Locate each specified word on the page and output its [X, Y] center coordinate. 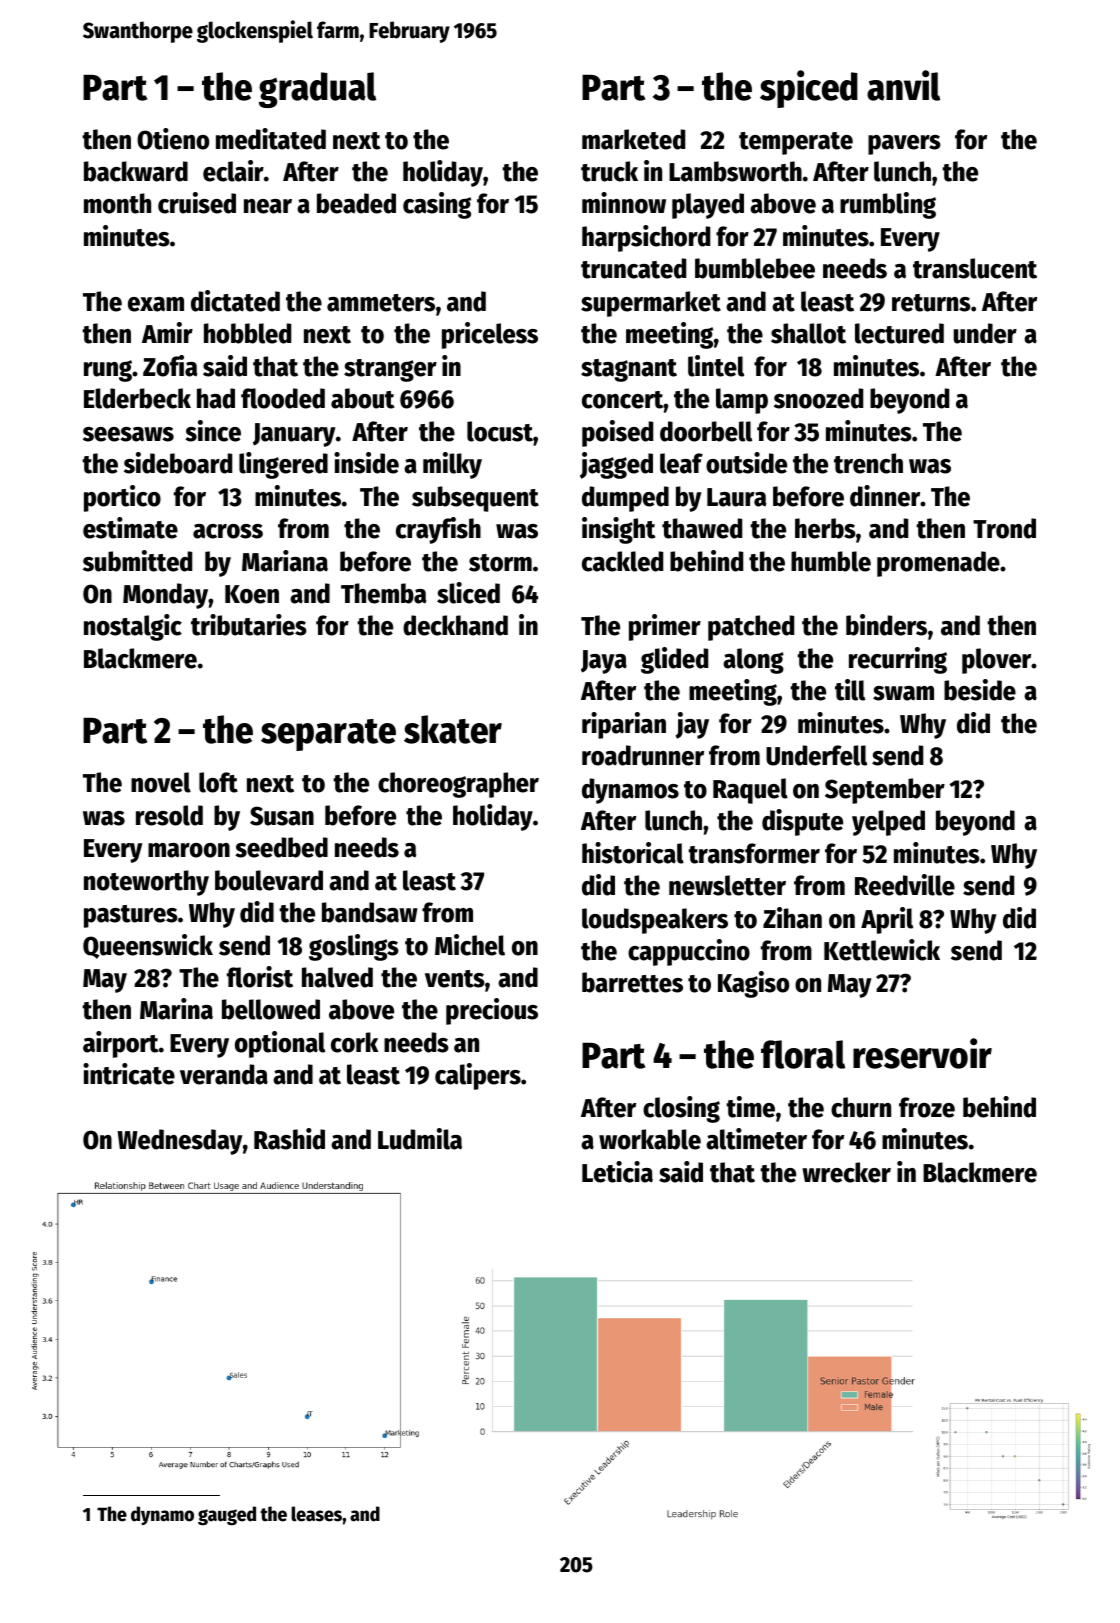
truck [609, 171]
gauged [227, 1515]
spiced [809, 89]
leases [316, 1514]
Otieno [173, 139]
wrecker [846, 1172]
